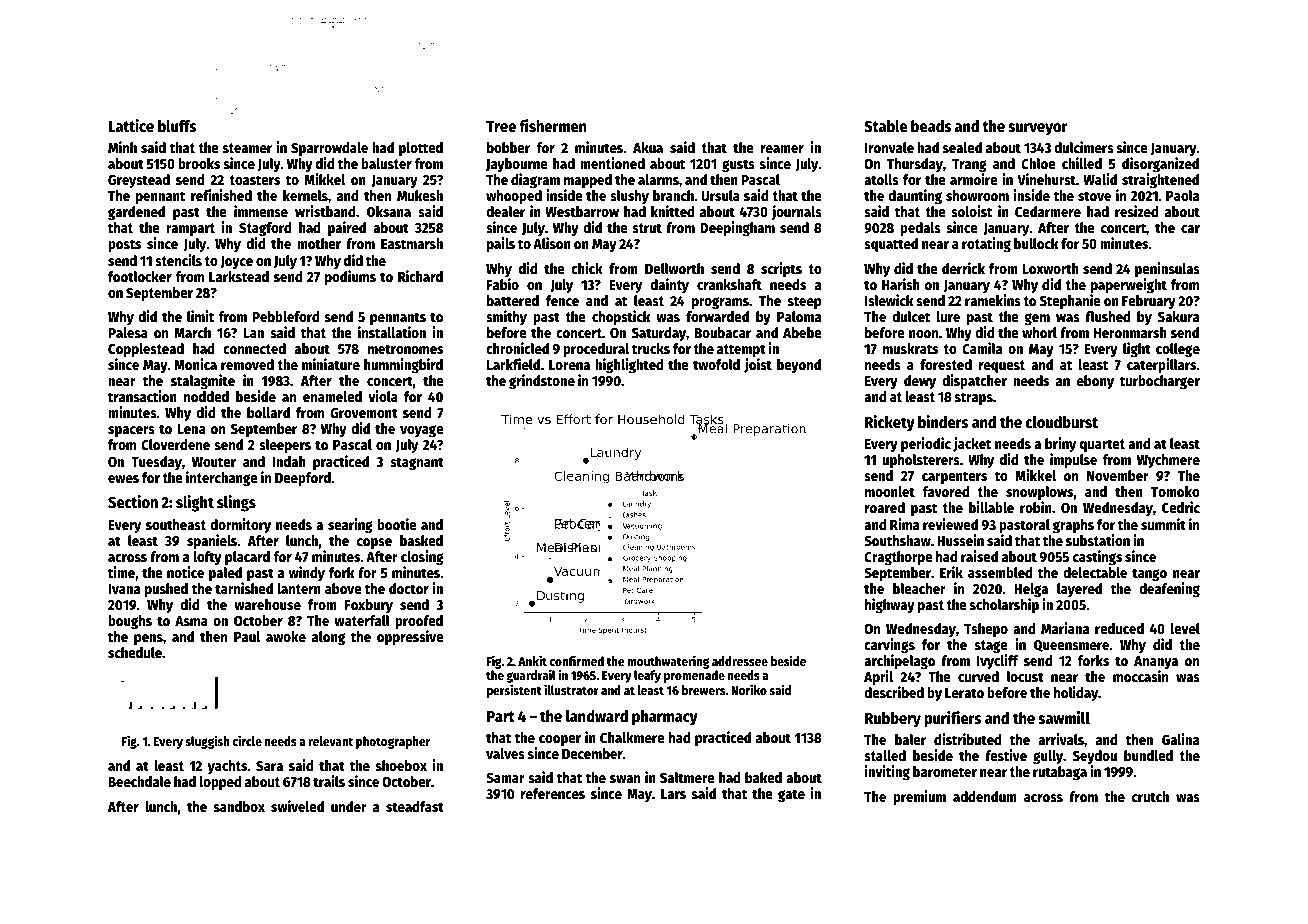 This screenshot has width=1308, height=924. I want to click on Sparrowdale, so click(329, 149).
